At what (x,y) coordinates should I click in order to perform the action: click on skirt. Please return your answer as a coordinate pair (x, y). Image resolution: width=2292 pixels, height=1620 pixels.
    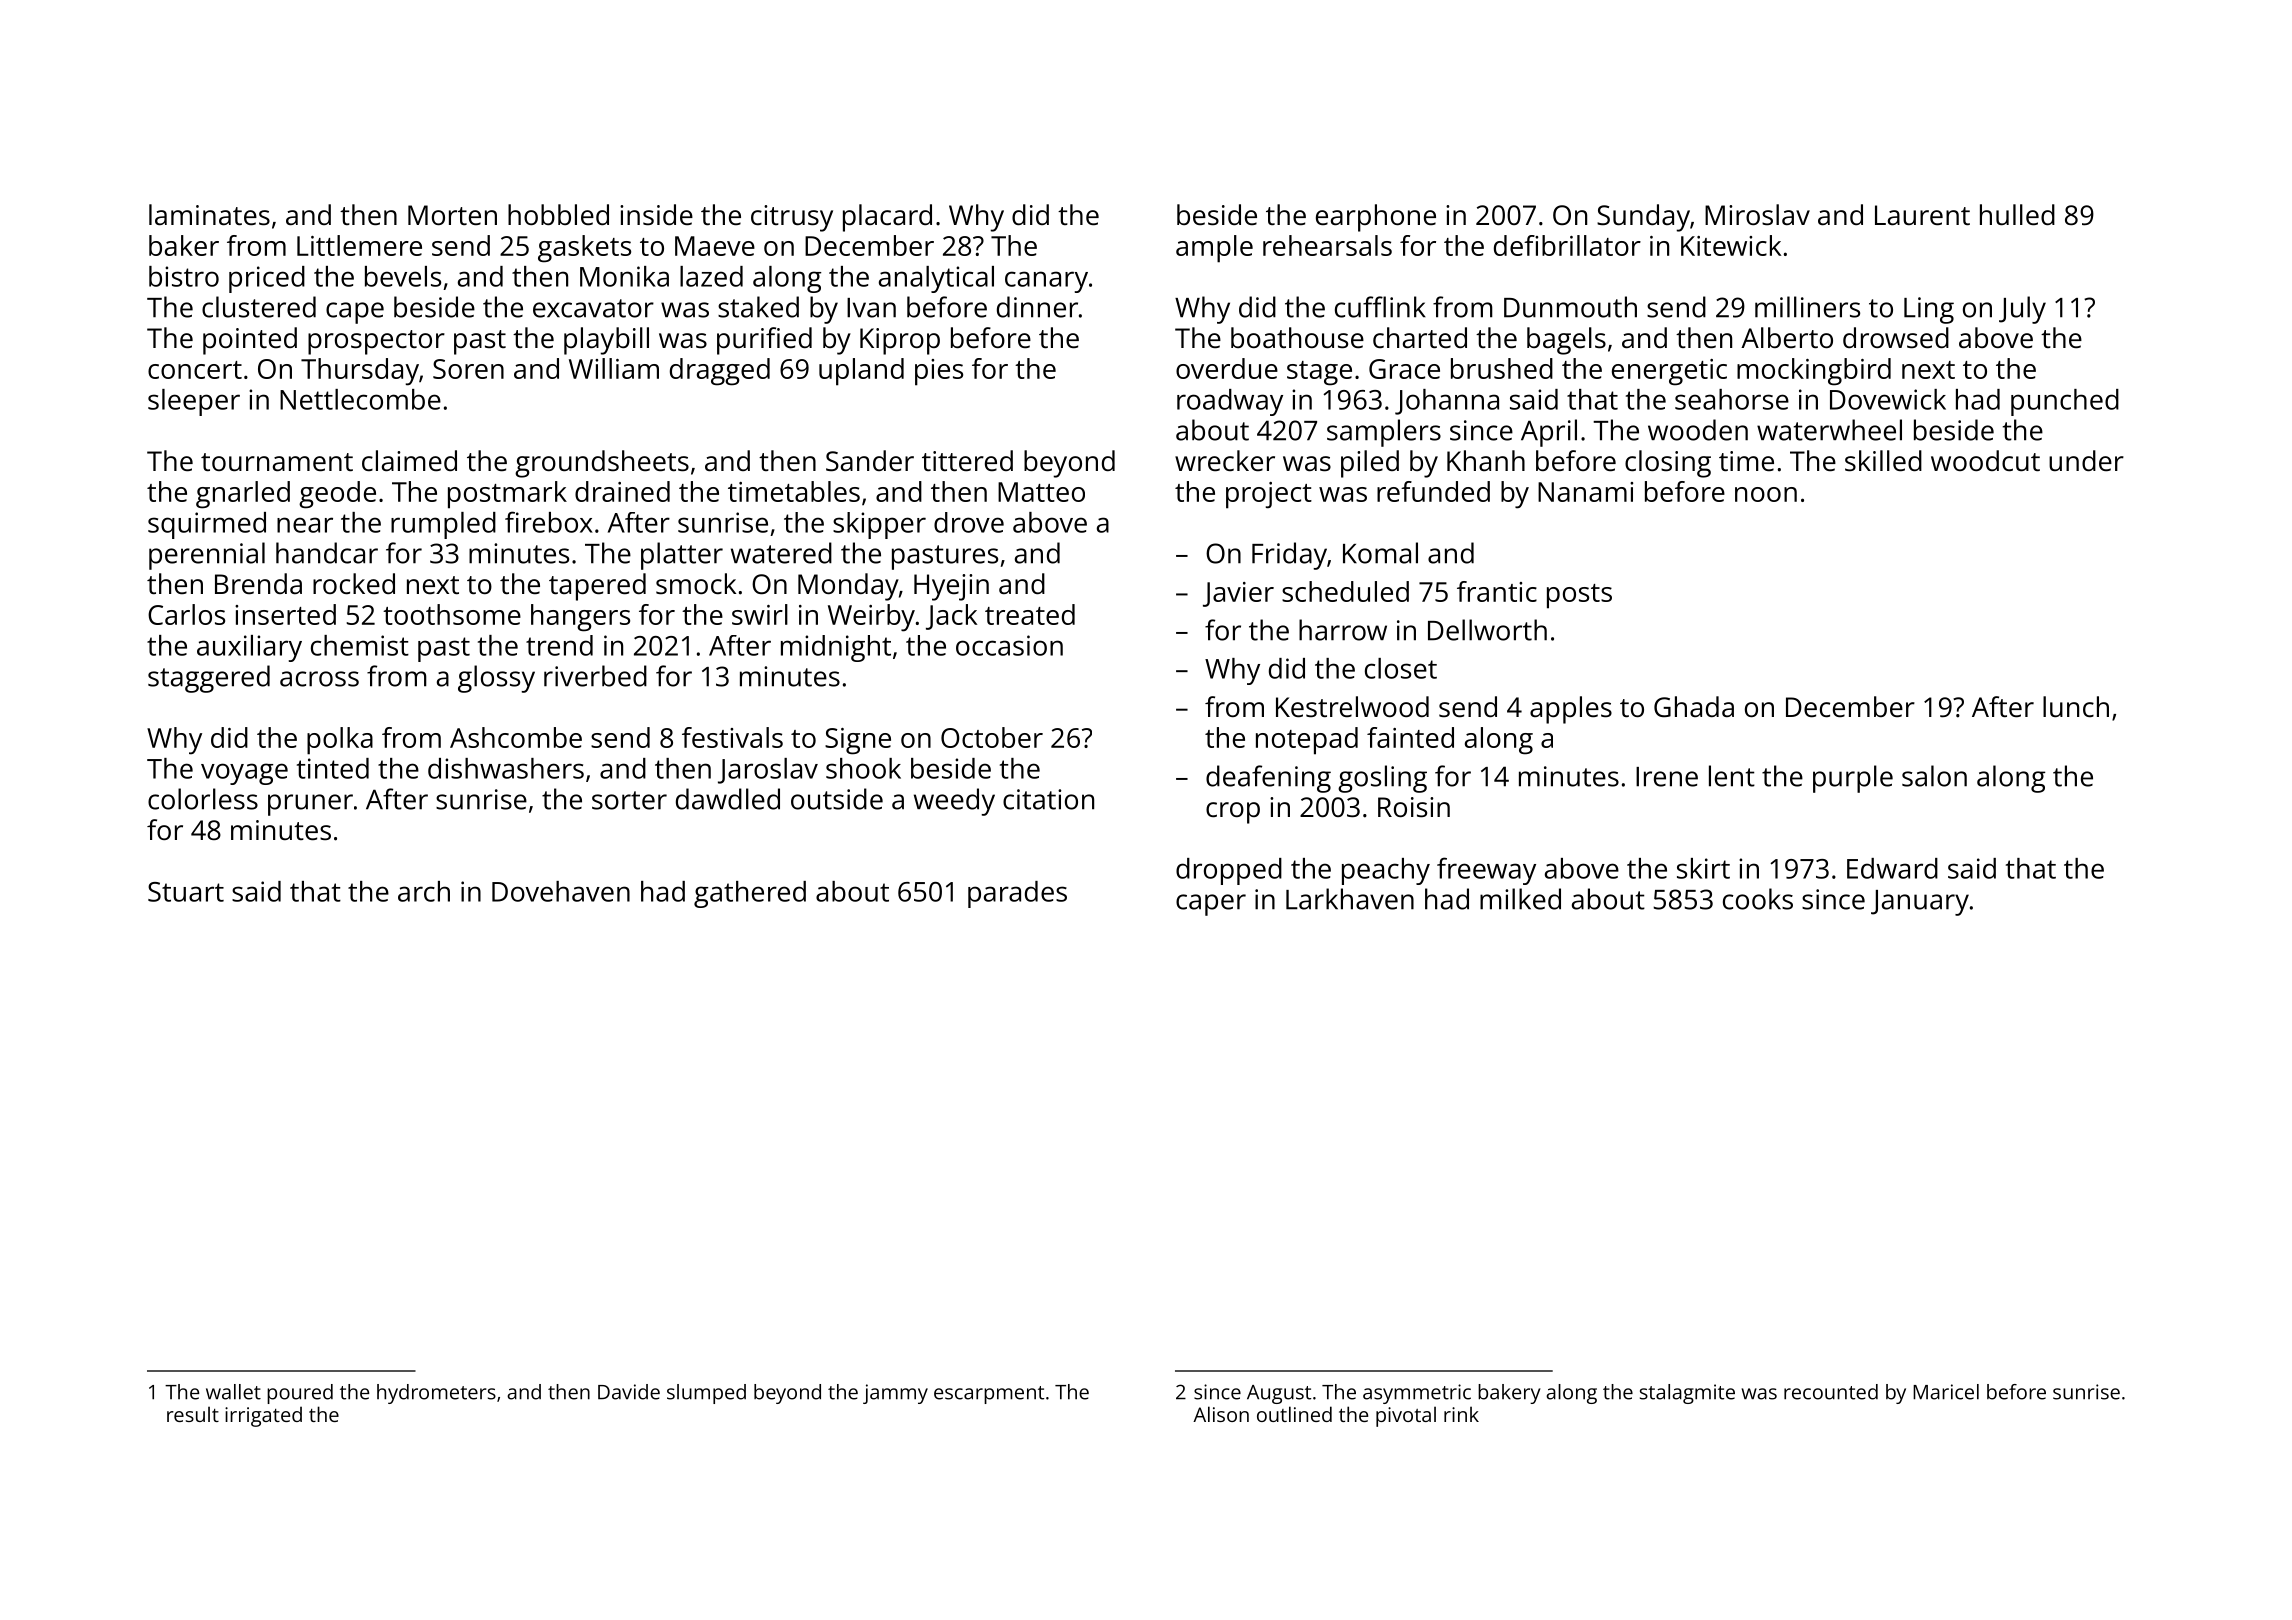
    Looking at the image, I should click on (1703, 868).
